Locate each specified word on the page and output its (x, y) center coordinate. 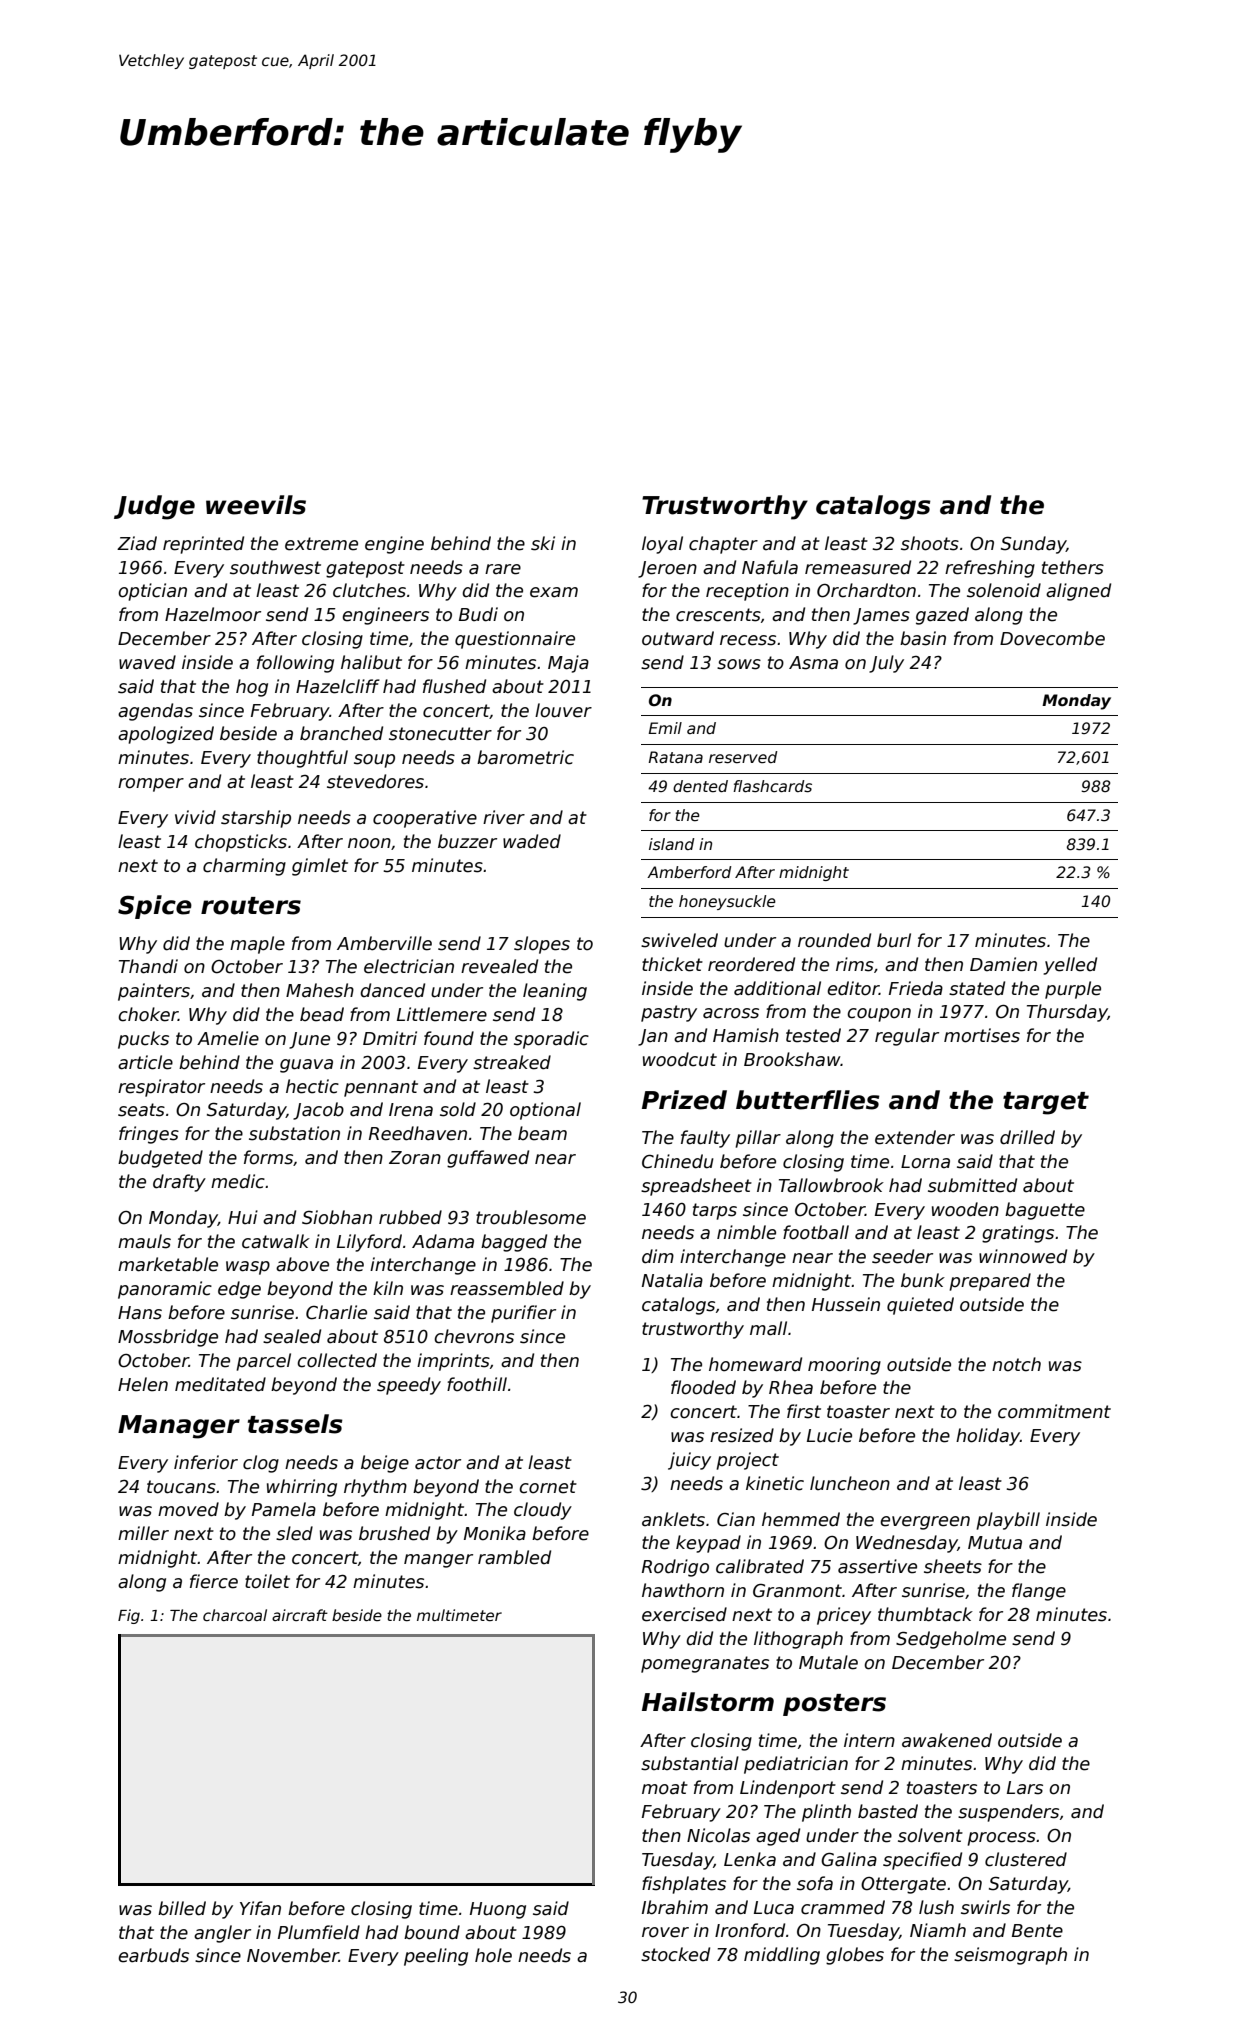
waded (532, 841)
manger (438, 1561)
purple (1073, 990)
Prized (684, 1100)
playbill (1008, 1521)
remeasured (858, 567)
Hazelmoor (213, 614)
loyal (662, 545)
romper (151, 785)
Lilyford (369, 1243)
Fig (129, 1616)
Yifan (260, 1908)
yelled (1070, 966)
